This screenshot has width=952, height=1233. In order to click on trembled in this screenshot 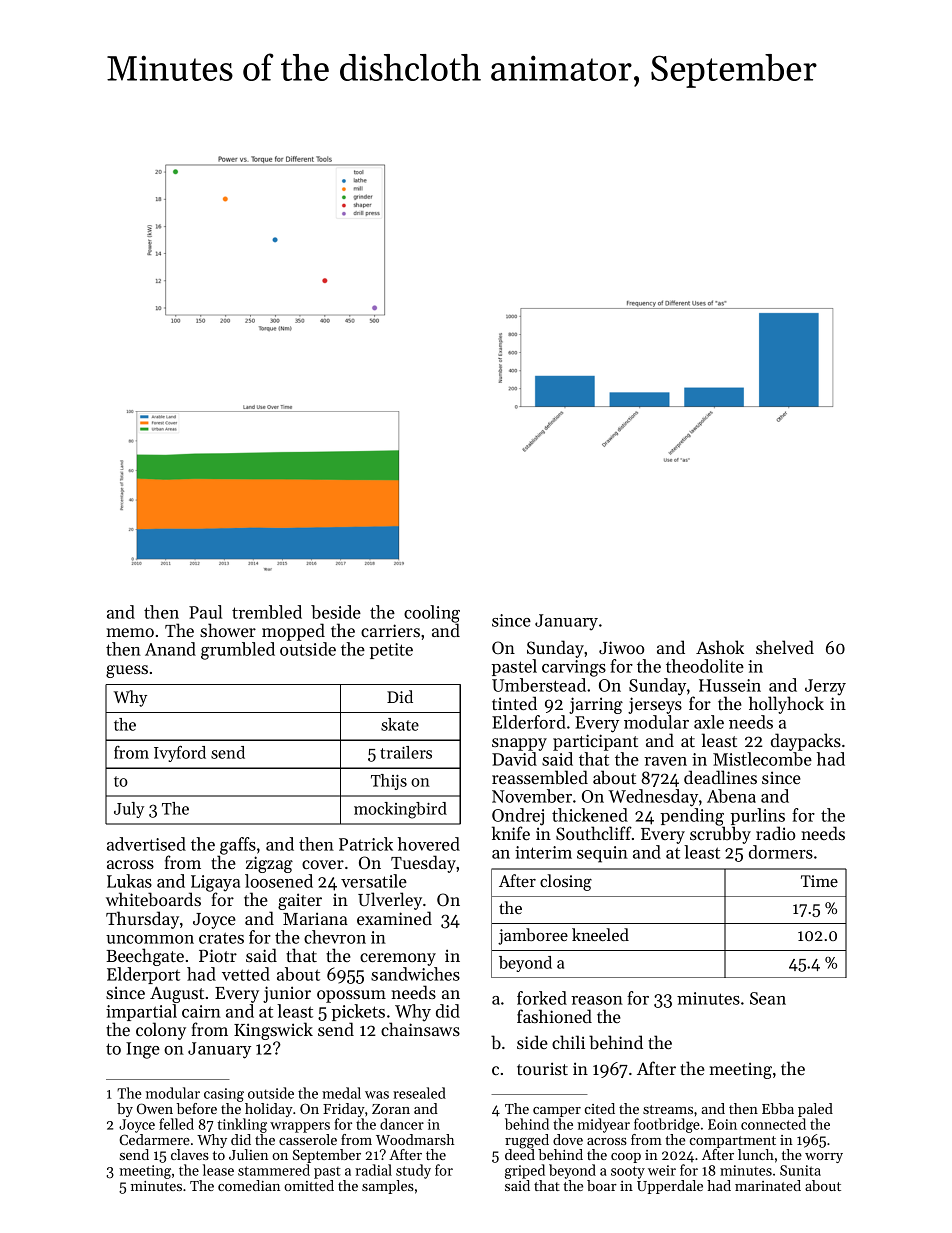, I will do `click(267, 612)`.
